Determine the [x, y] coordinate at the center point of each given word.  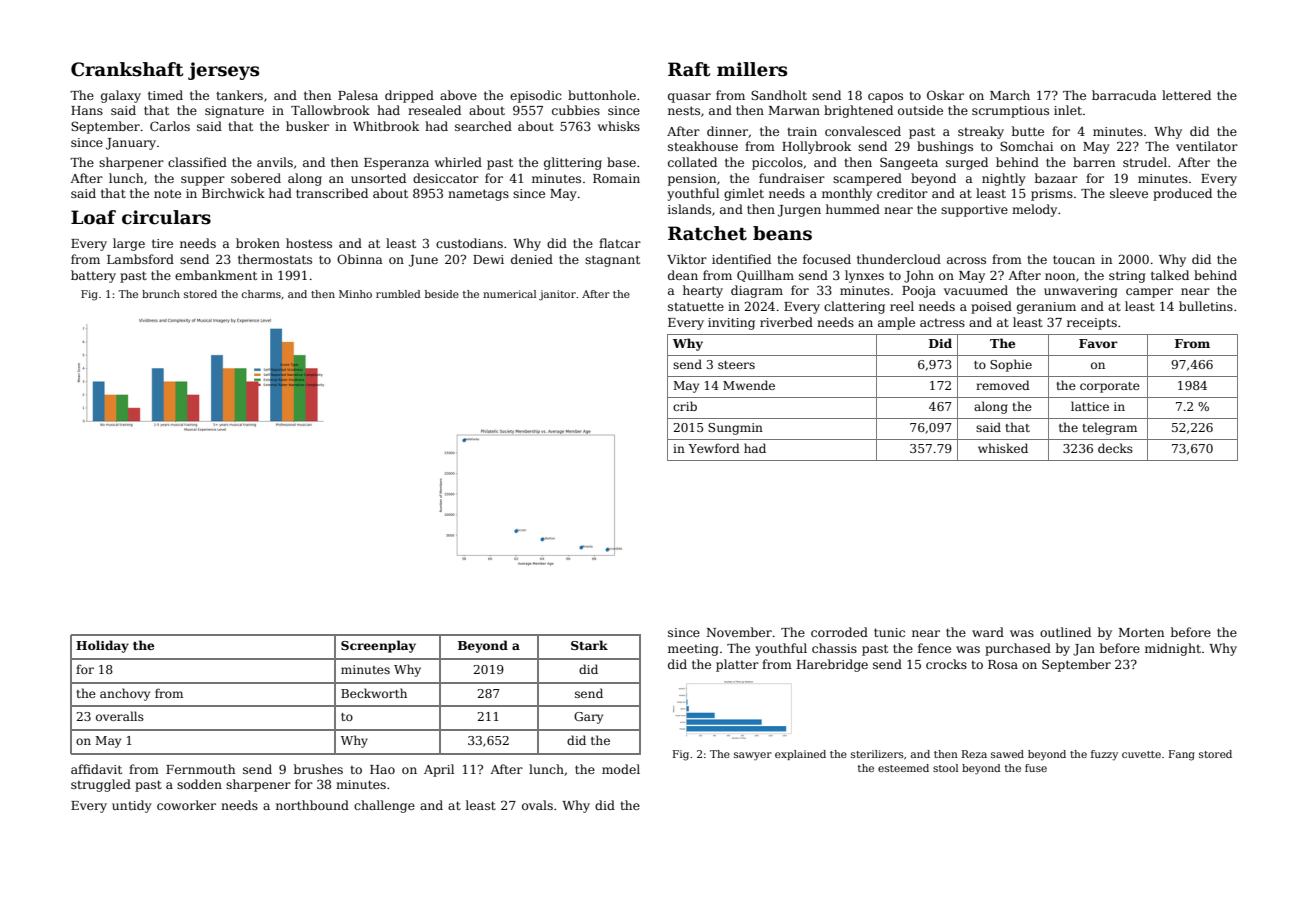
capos [885, 98]
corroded [839, 632]
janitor [557, 295]
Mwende [749, 385]
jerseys [223, 71]
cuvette [1141, 754]
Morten [1141, 632]
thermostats [275, 259]
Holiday [102, 646]
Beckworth [374, 693]
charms [261, 294]
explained [800, 755]
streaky [981, 132]
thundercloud [899, 259]
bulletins [1206, 306]
